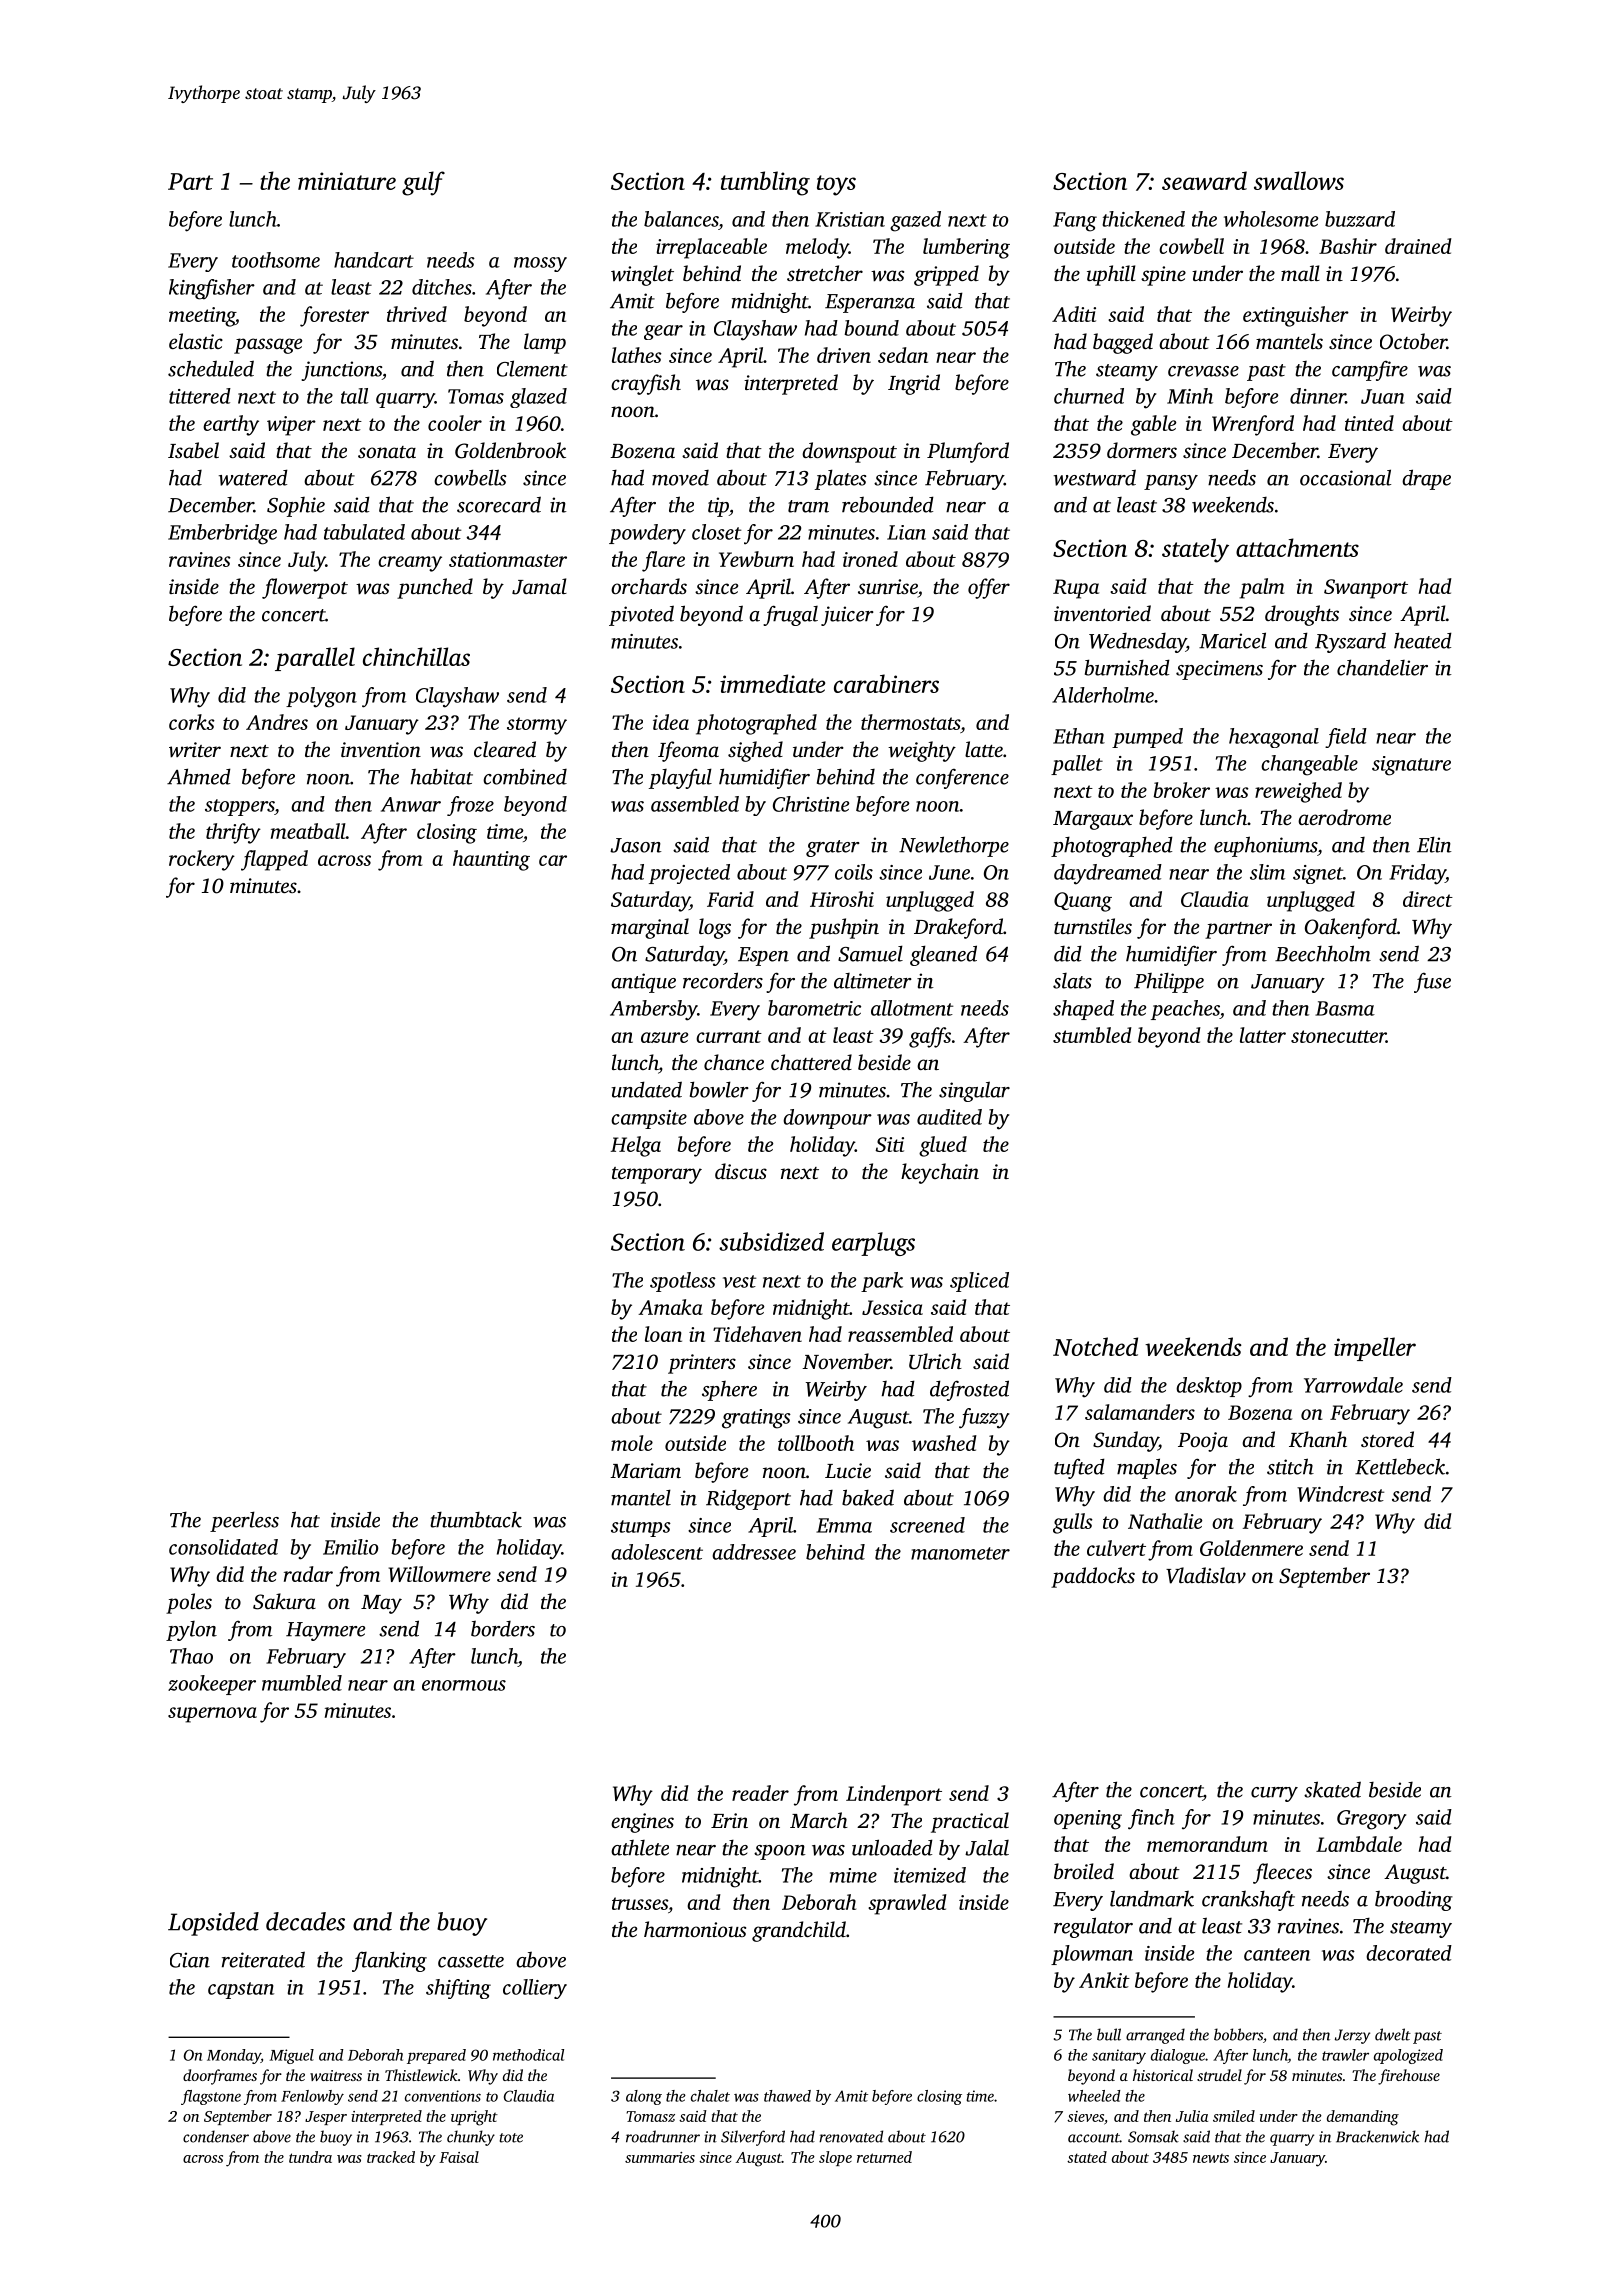  What do you see at coordinates (836, 185) in the screenshot?
I see `toys` at bounding box center [836, 185].
